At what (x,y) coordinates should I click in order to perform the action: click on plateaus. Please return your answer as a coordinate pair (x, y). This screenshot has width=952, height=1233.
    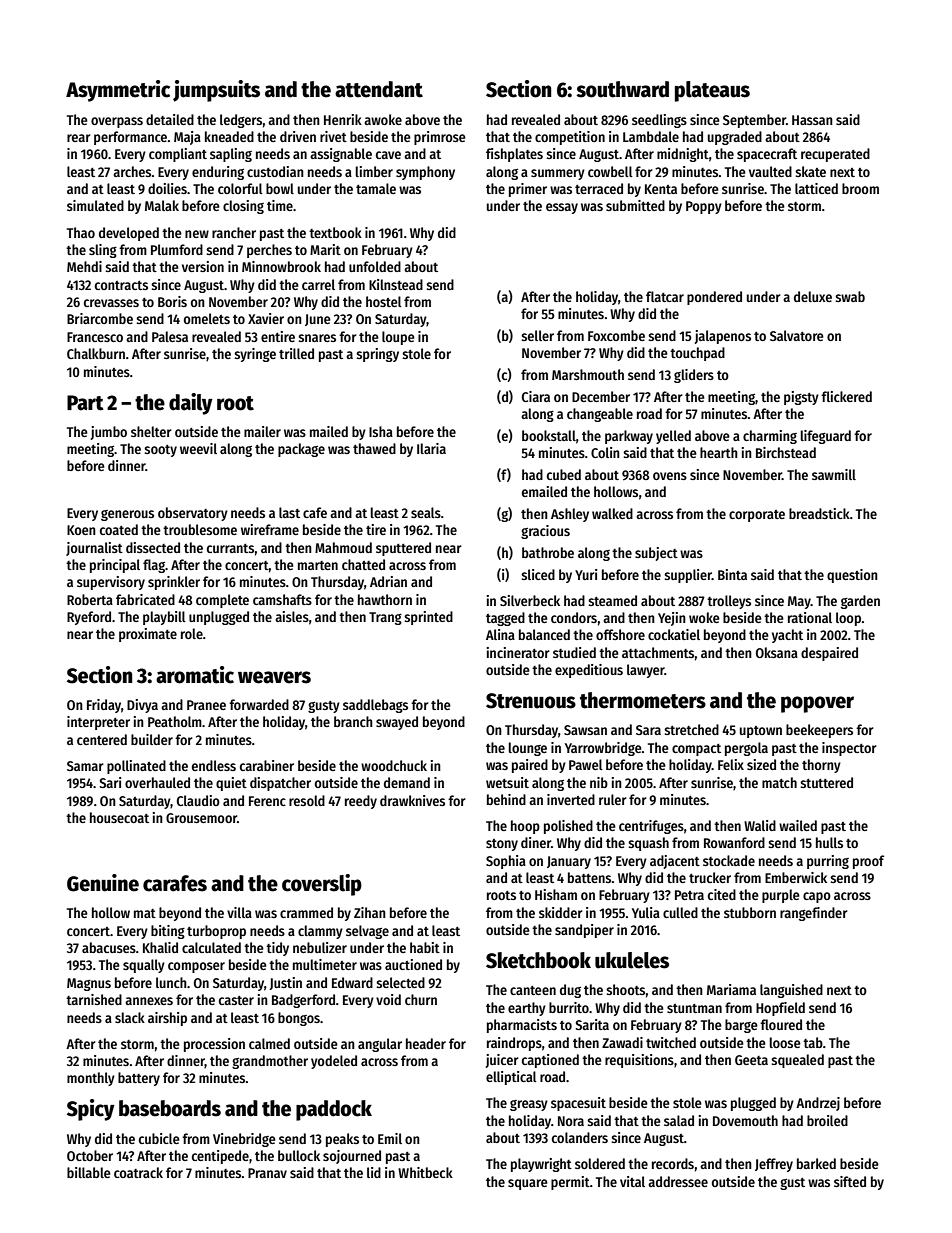
    Looking at the image, I should click on (712, 91).
